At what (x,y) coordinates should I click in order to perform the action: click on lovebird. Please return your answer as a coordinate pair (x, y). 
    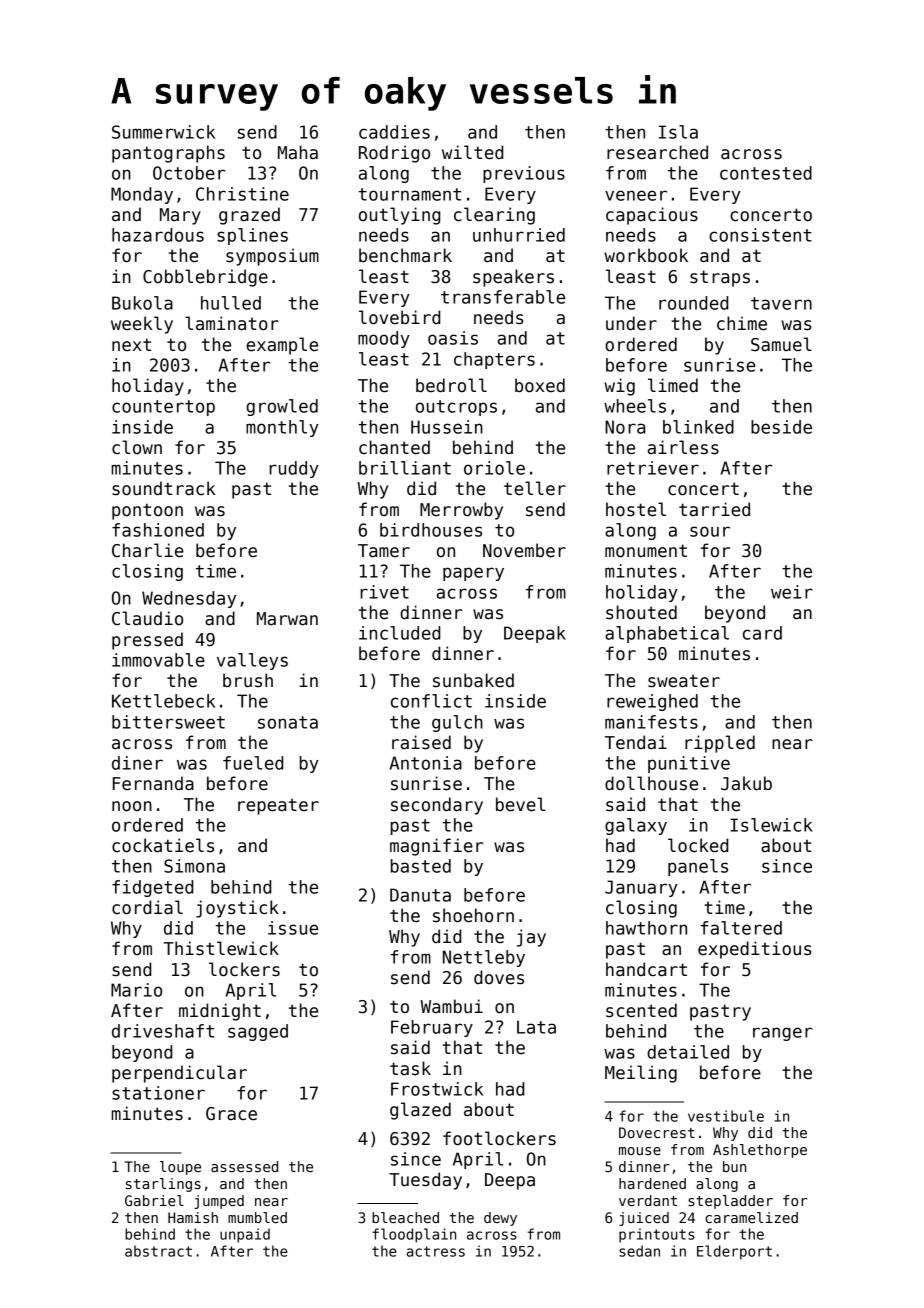
    Looking at the image, I should click on (399, 317).
